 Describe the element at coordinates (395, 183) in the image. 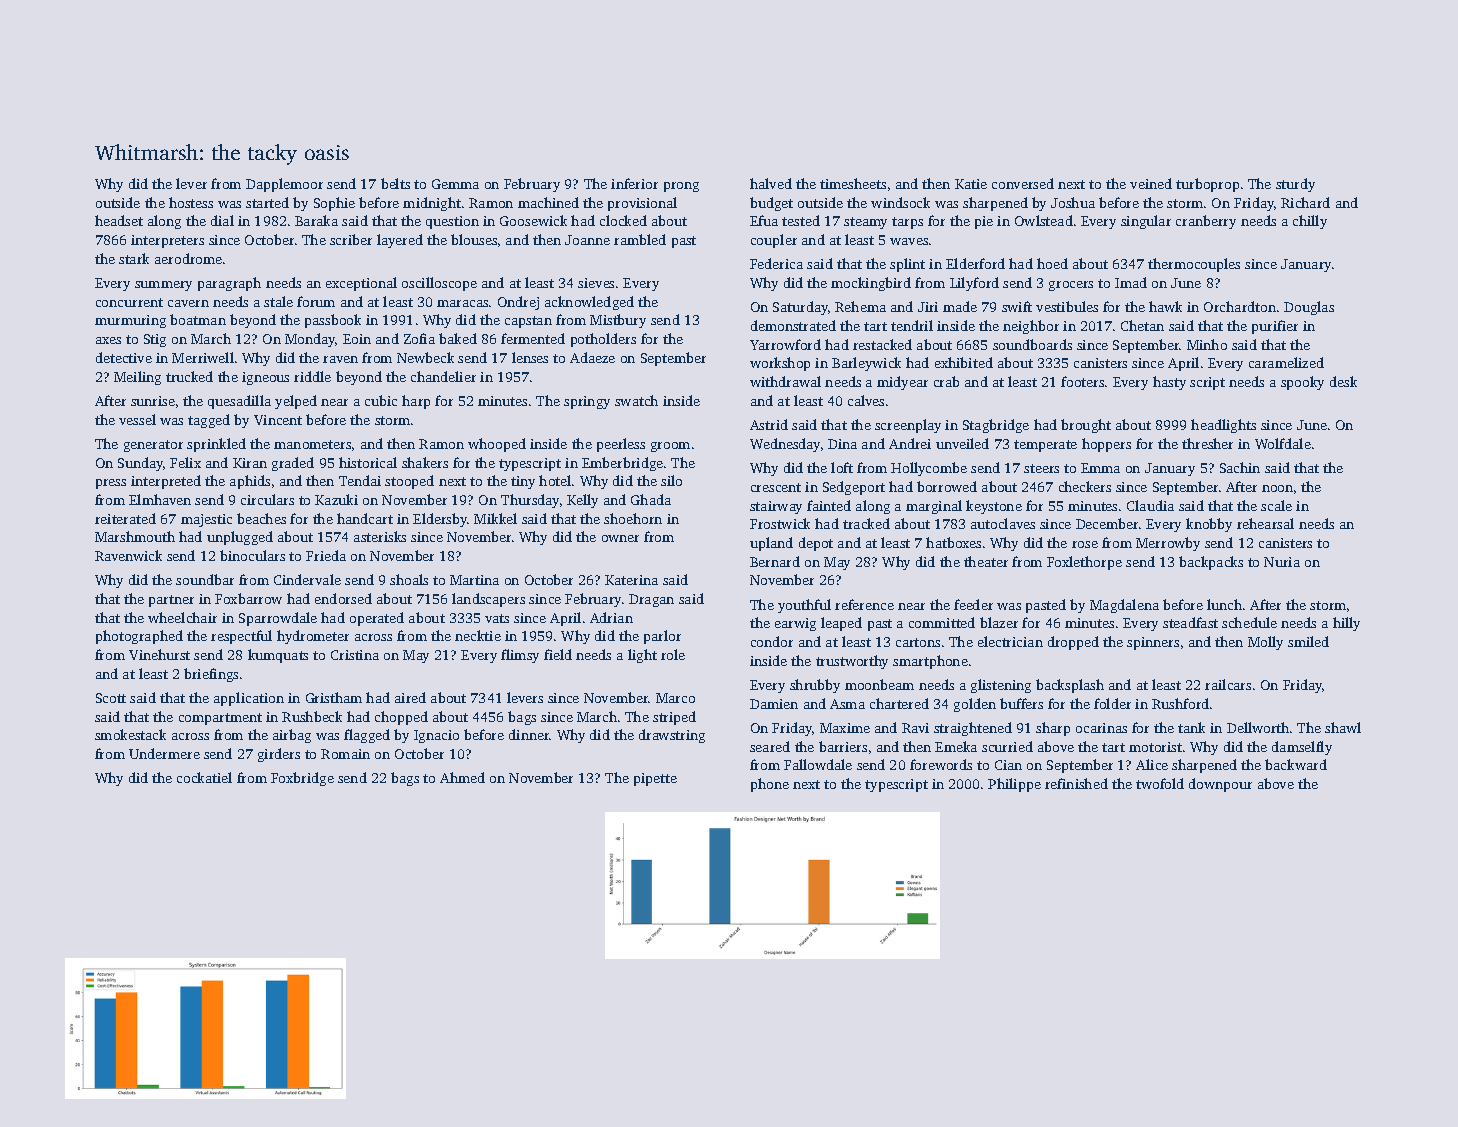

I see `belts` at that location.
